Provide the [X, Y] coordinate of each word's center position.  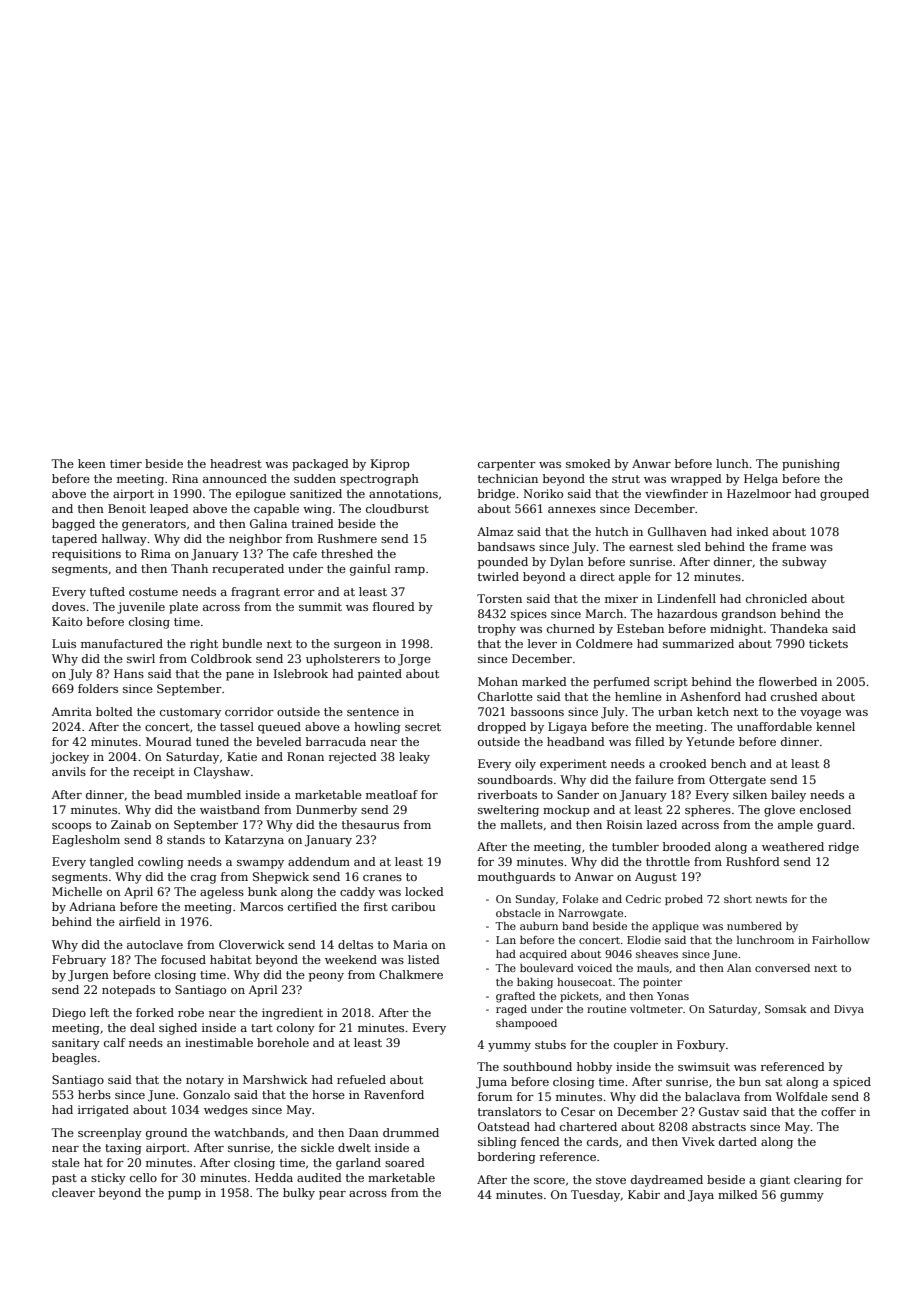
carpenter [507, 465]
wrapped [696, 480]
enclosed [825, 809]
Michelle [77, 891]
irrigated [103, 1111]
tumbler [635, 846]
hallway [124, 540]
